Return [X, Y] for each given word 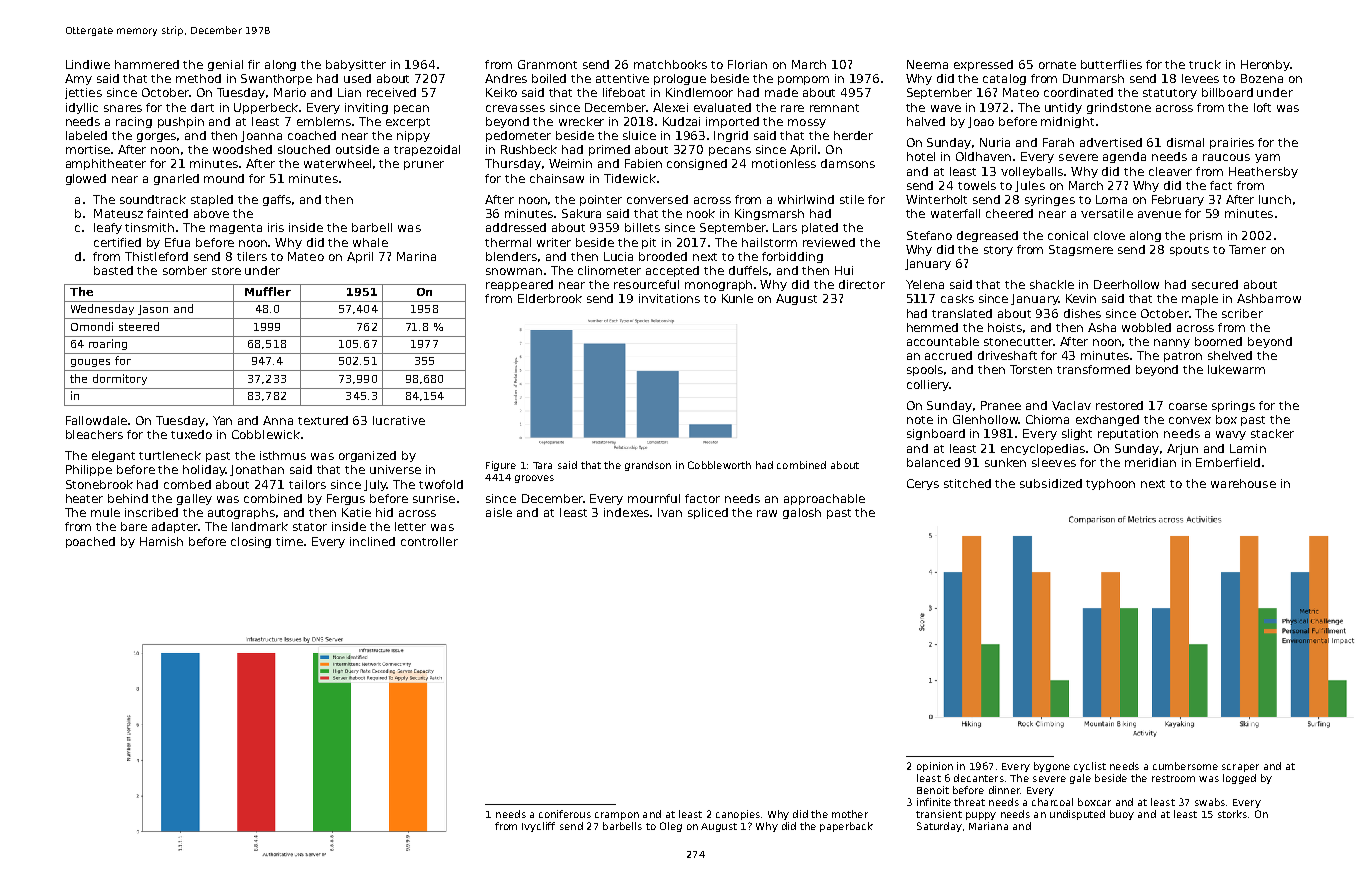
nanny [1172, 343]
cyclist [1090, 767]
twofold [441, 484]
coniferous [565, 814]
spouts [1189, 251]
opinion [935, 767]
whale [370, 242]
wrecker [581, 121]
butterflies [1111, 64]
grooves [534, 479]
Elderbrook [550, 298]
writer [554, 242]
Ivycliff [538, 827]
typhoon [1110, 484]
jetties [83, 93]
